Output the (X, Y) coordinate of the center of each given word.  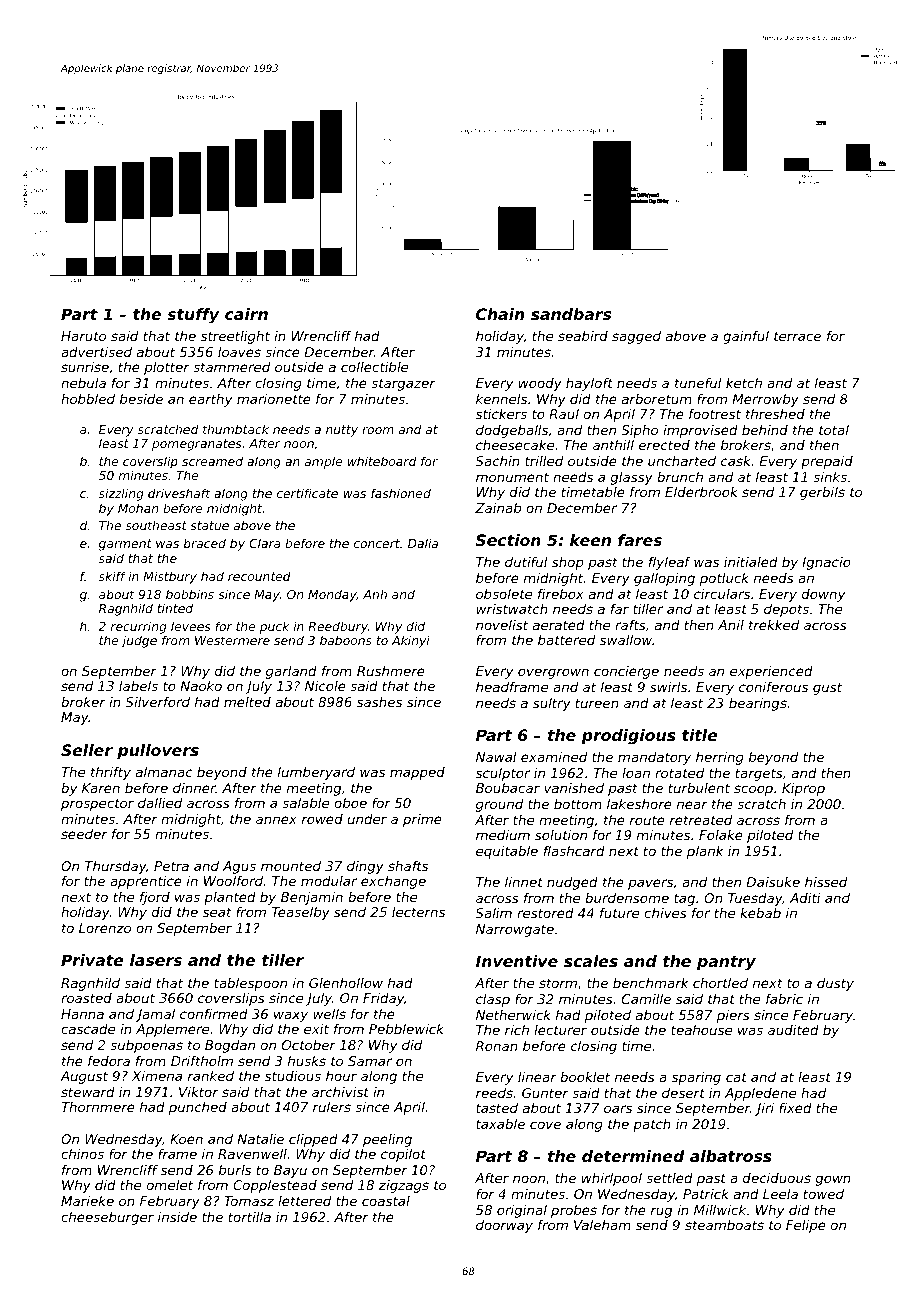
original (522, 1211)
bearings (758, 704)
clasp (493, 1000)
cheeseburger (107, 1218)
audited (793, 1030)
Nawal (496, 757)
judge (139, 641)
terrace (797, 336)
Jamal (155, 1015)
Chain (500, 314)
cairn (246, 314)
